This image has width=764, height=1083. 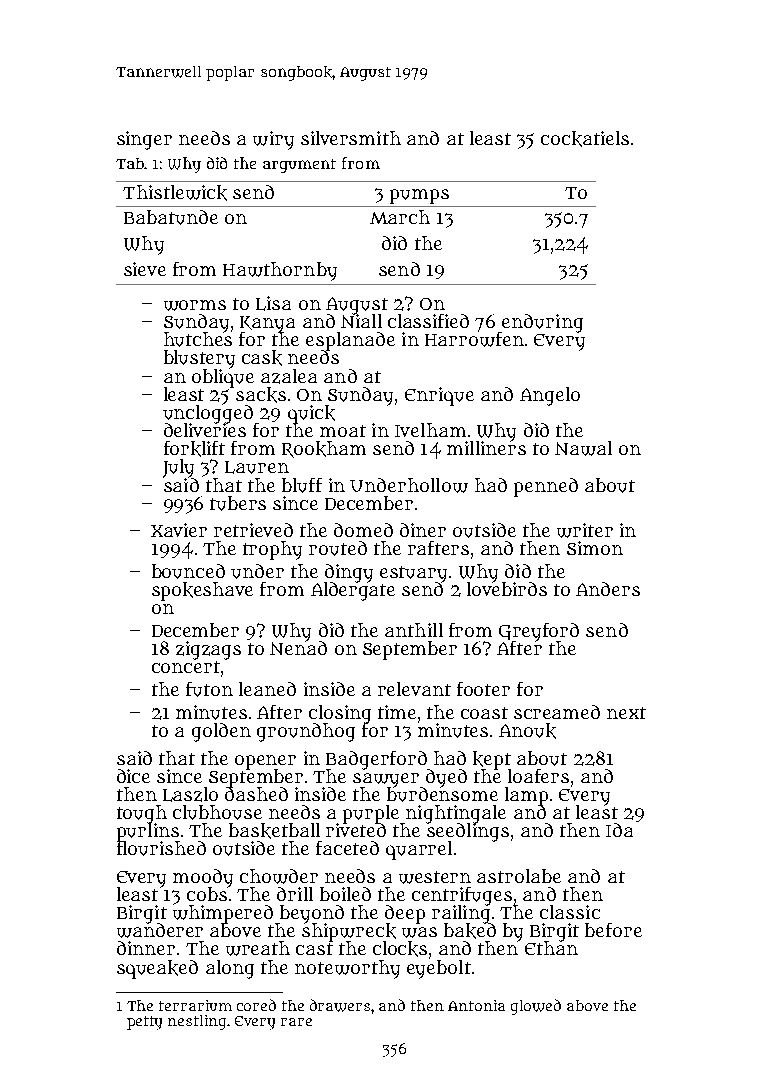 What do you see at coordinates (238, 503) in the image?
I see `tubers` at bounding box center [238, 503].
